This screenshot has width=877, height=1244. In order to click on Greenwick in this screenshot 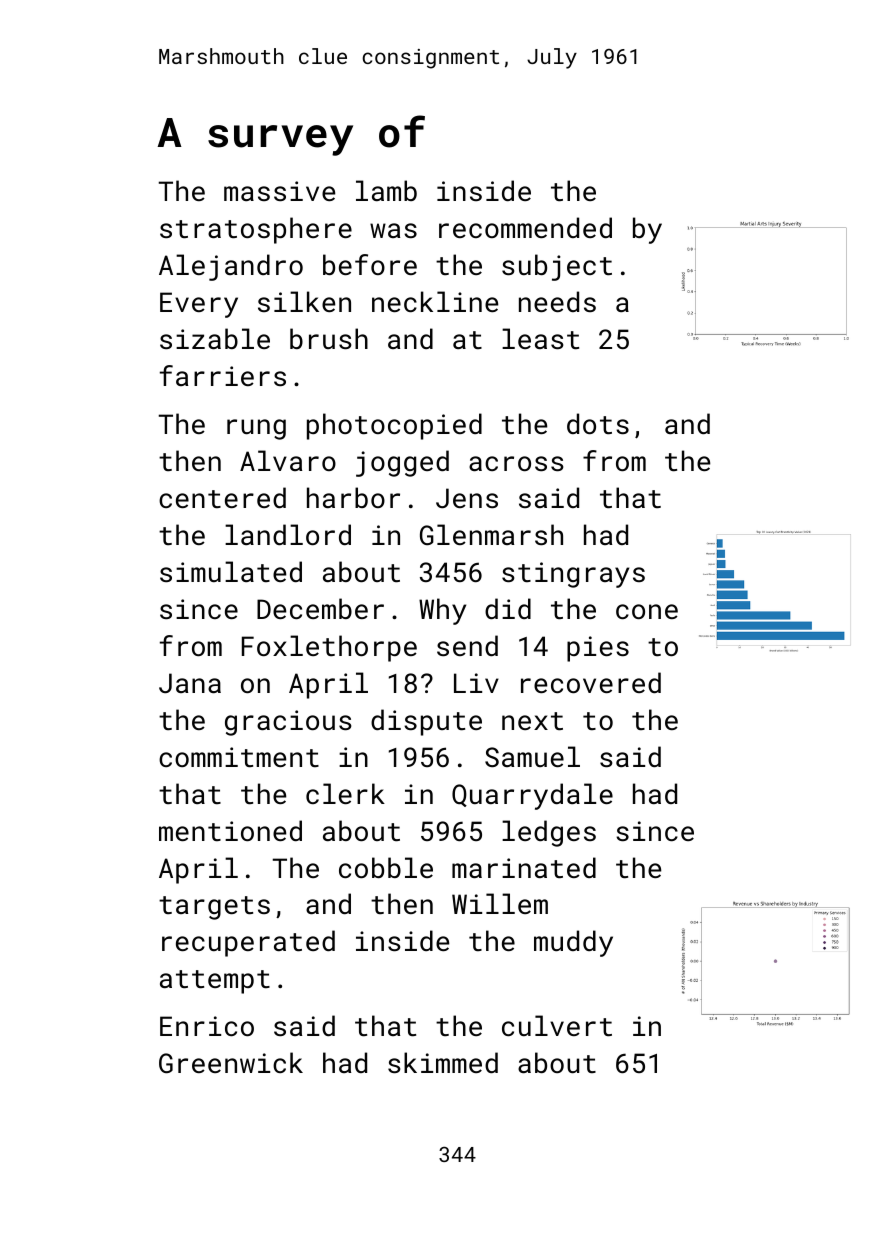, I will do `click(231, 1063)`.
